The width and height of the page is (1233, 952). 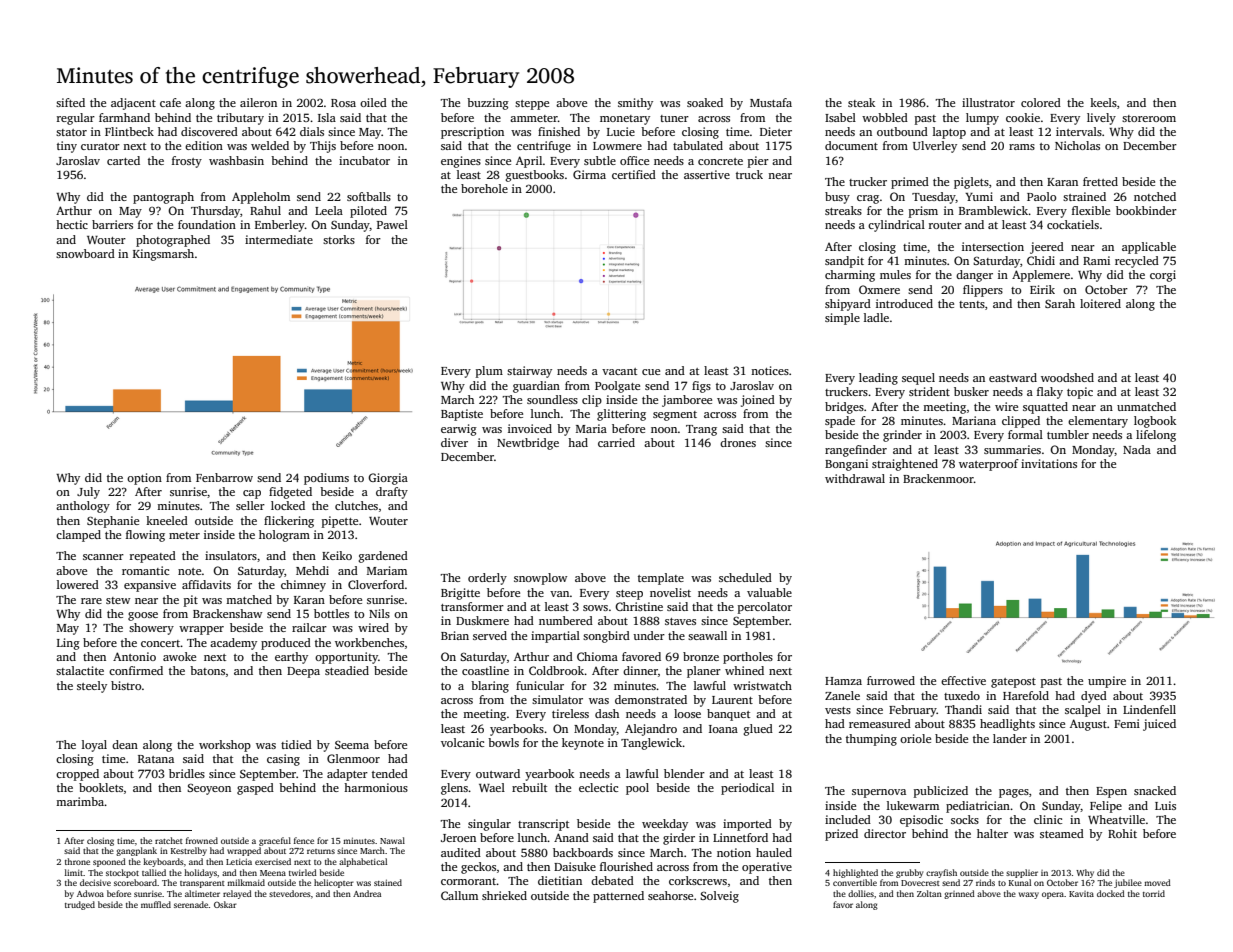 I want to click on insulators, so click(x=231, y=555).
